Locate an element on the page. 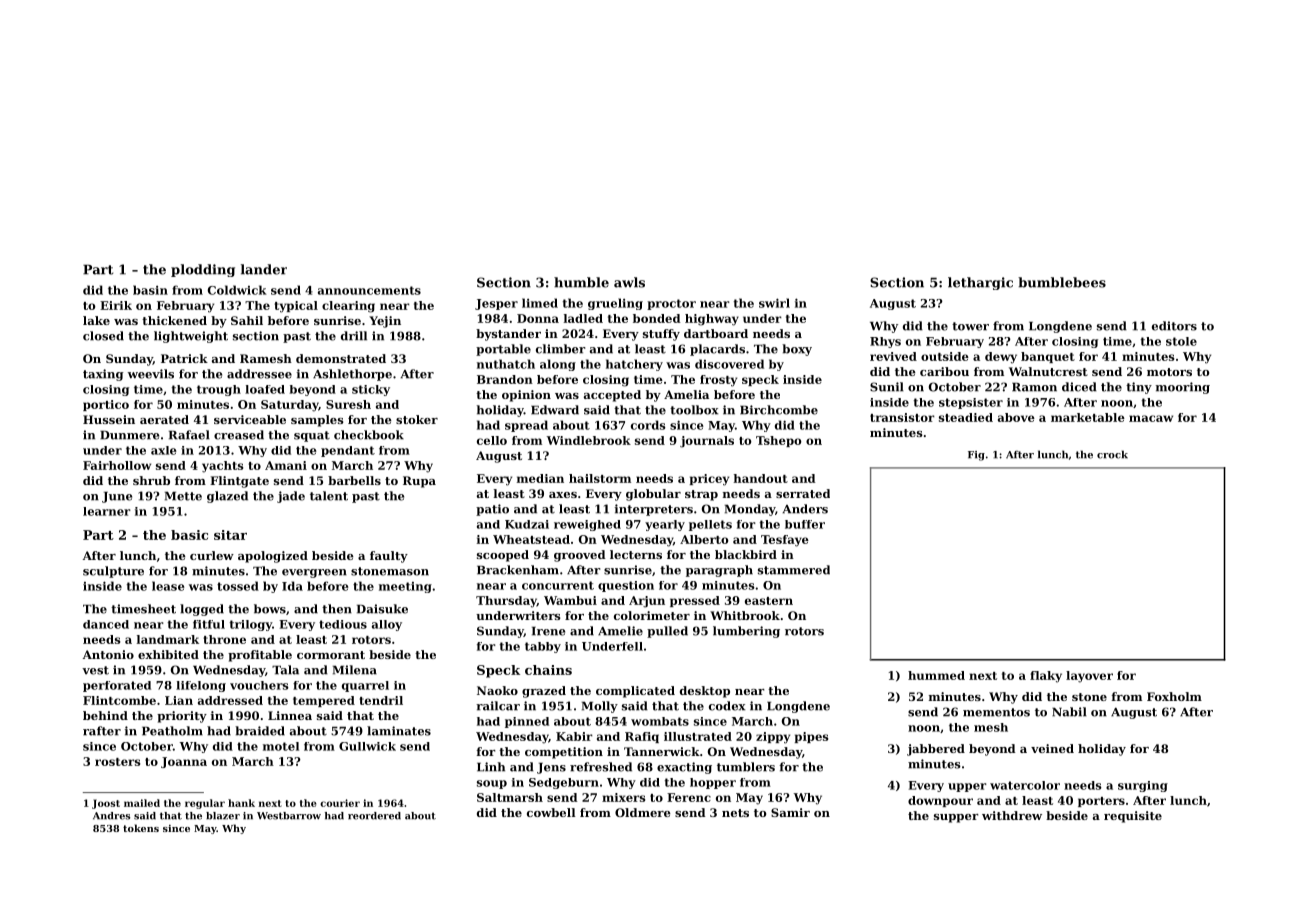 The height and width of the page is (924, 1308). trilogy is located at coordinates (250, 625).
